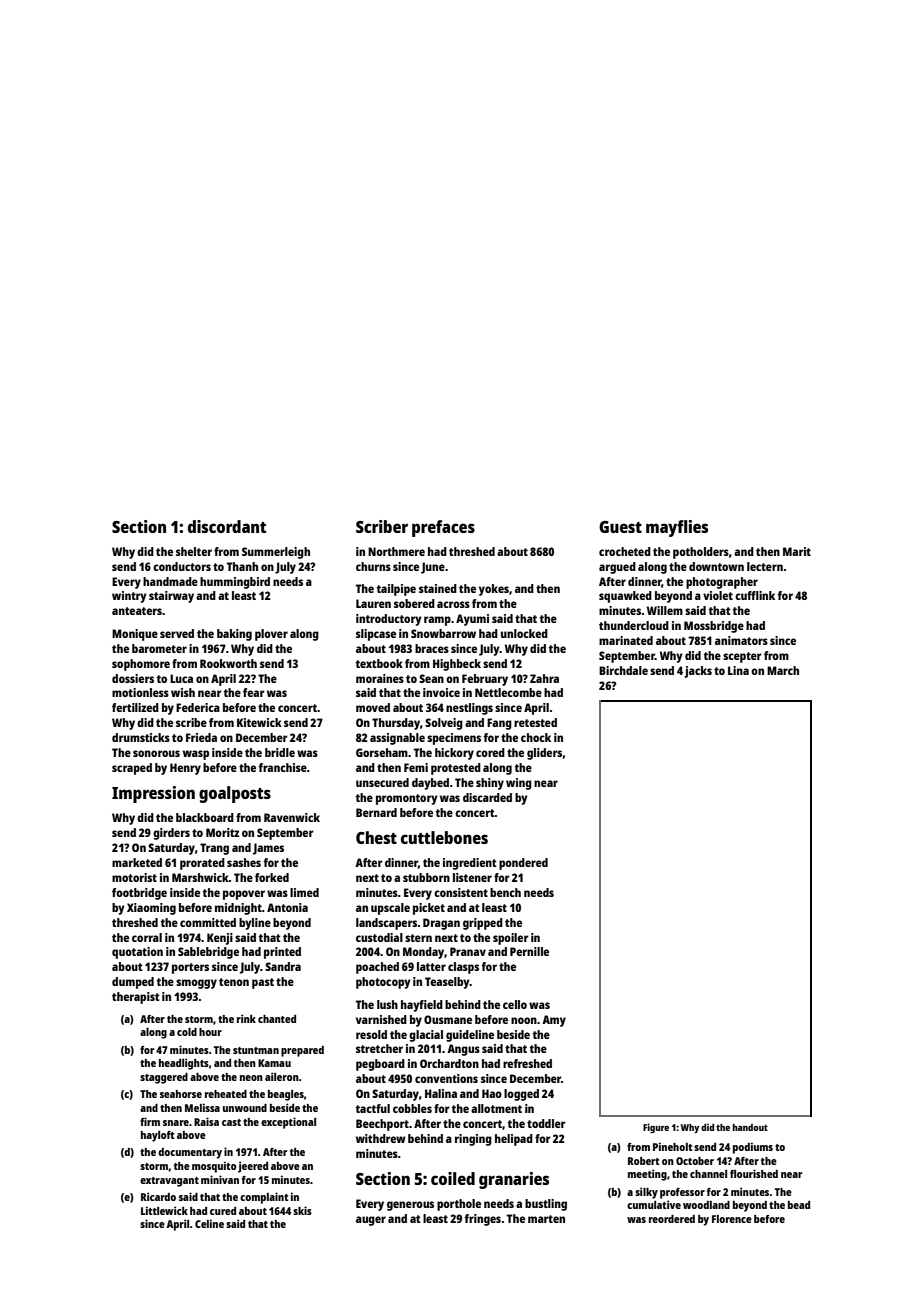 This screenshot has width=924, height=1308. What do you see at coordinates (672, 1219) in the screenshot?
I see `reordered` at bounding box center [672, 1219].
